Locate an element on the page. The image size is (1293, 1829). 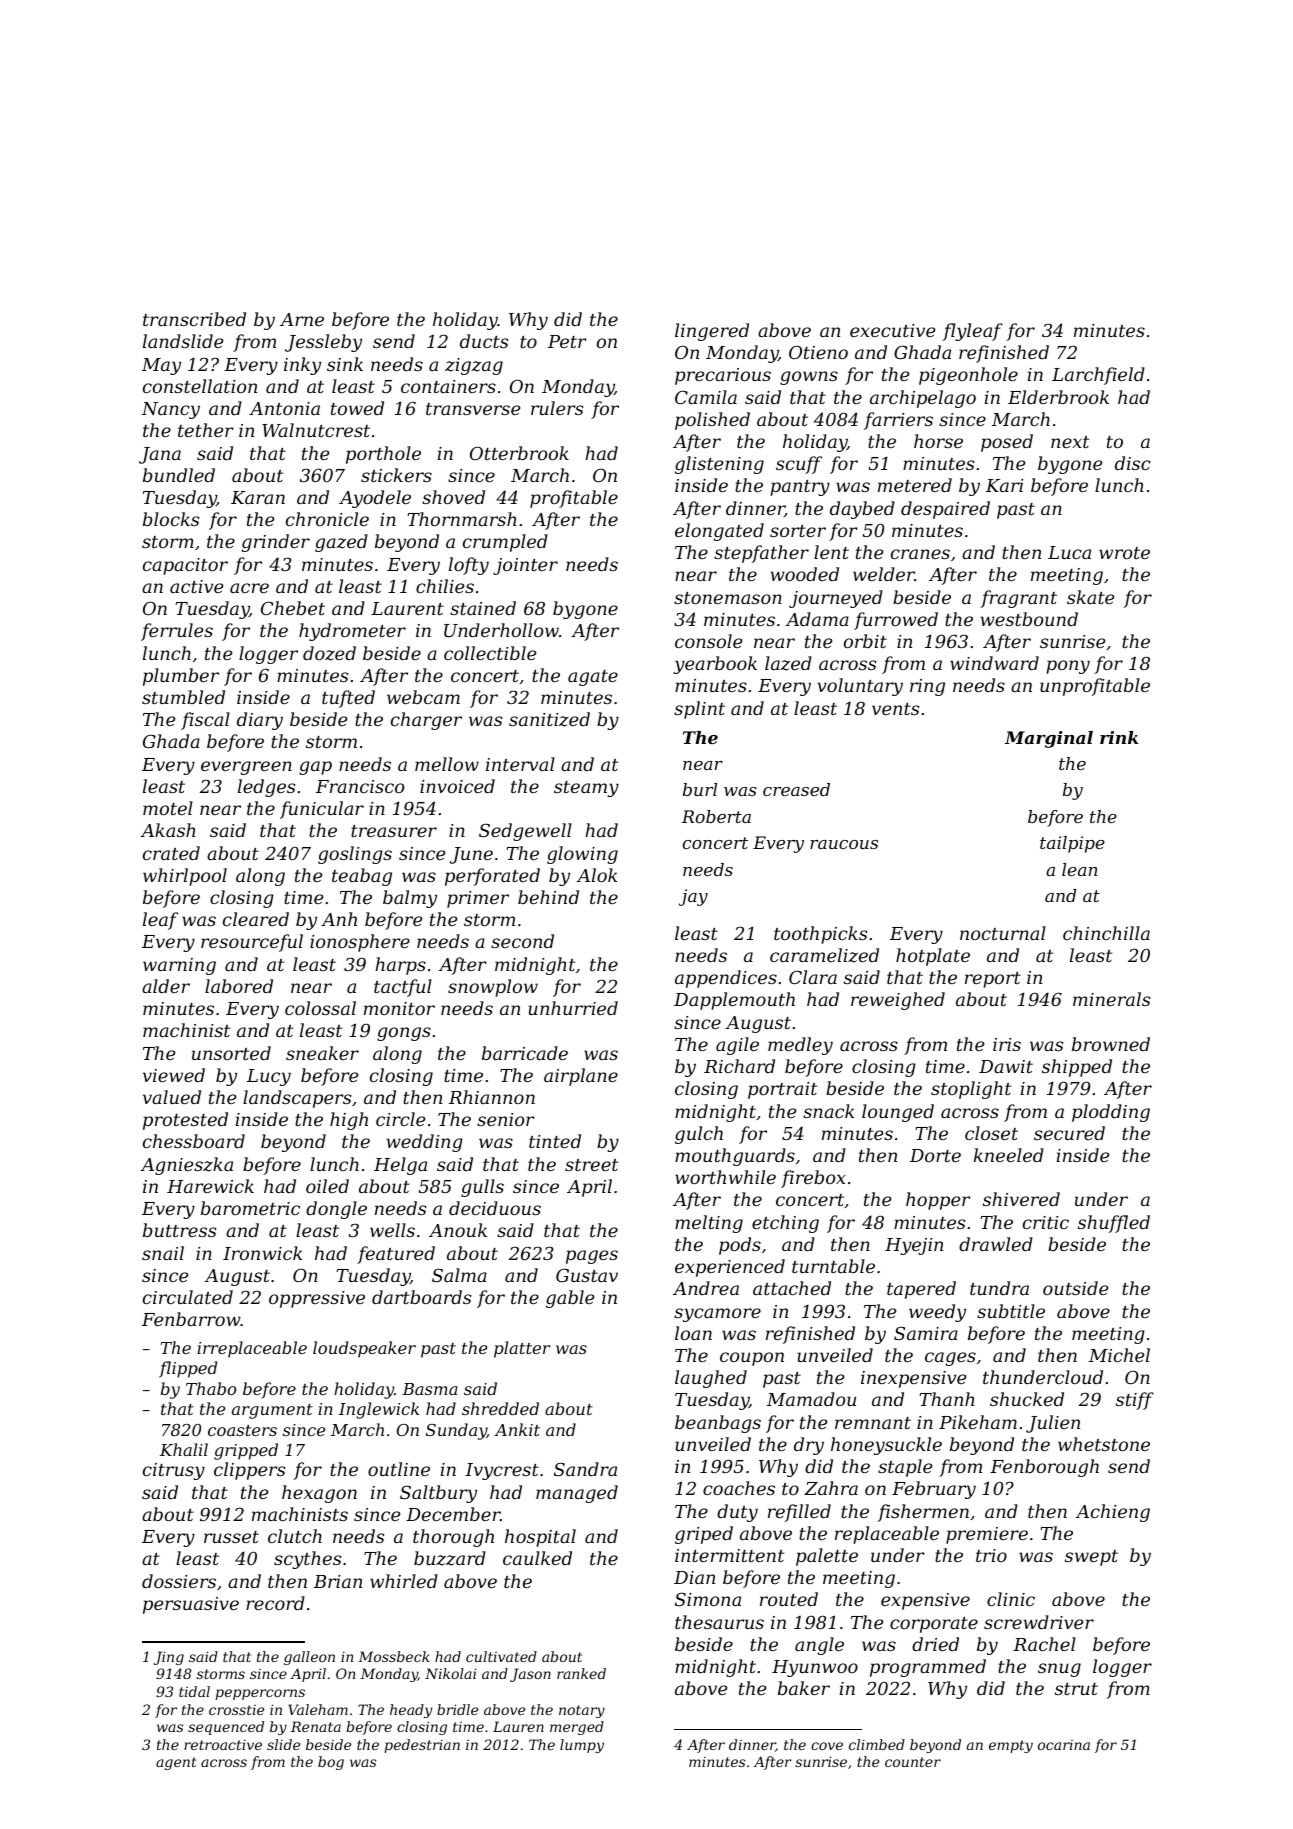
lumpy is located at coordinates (582, 1746).
